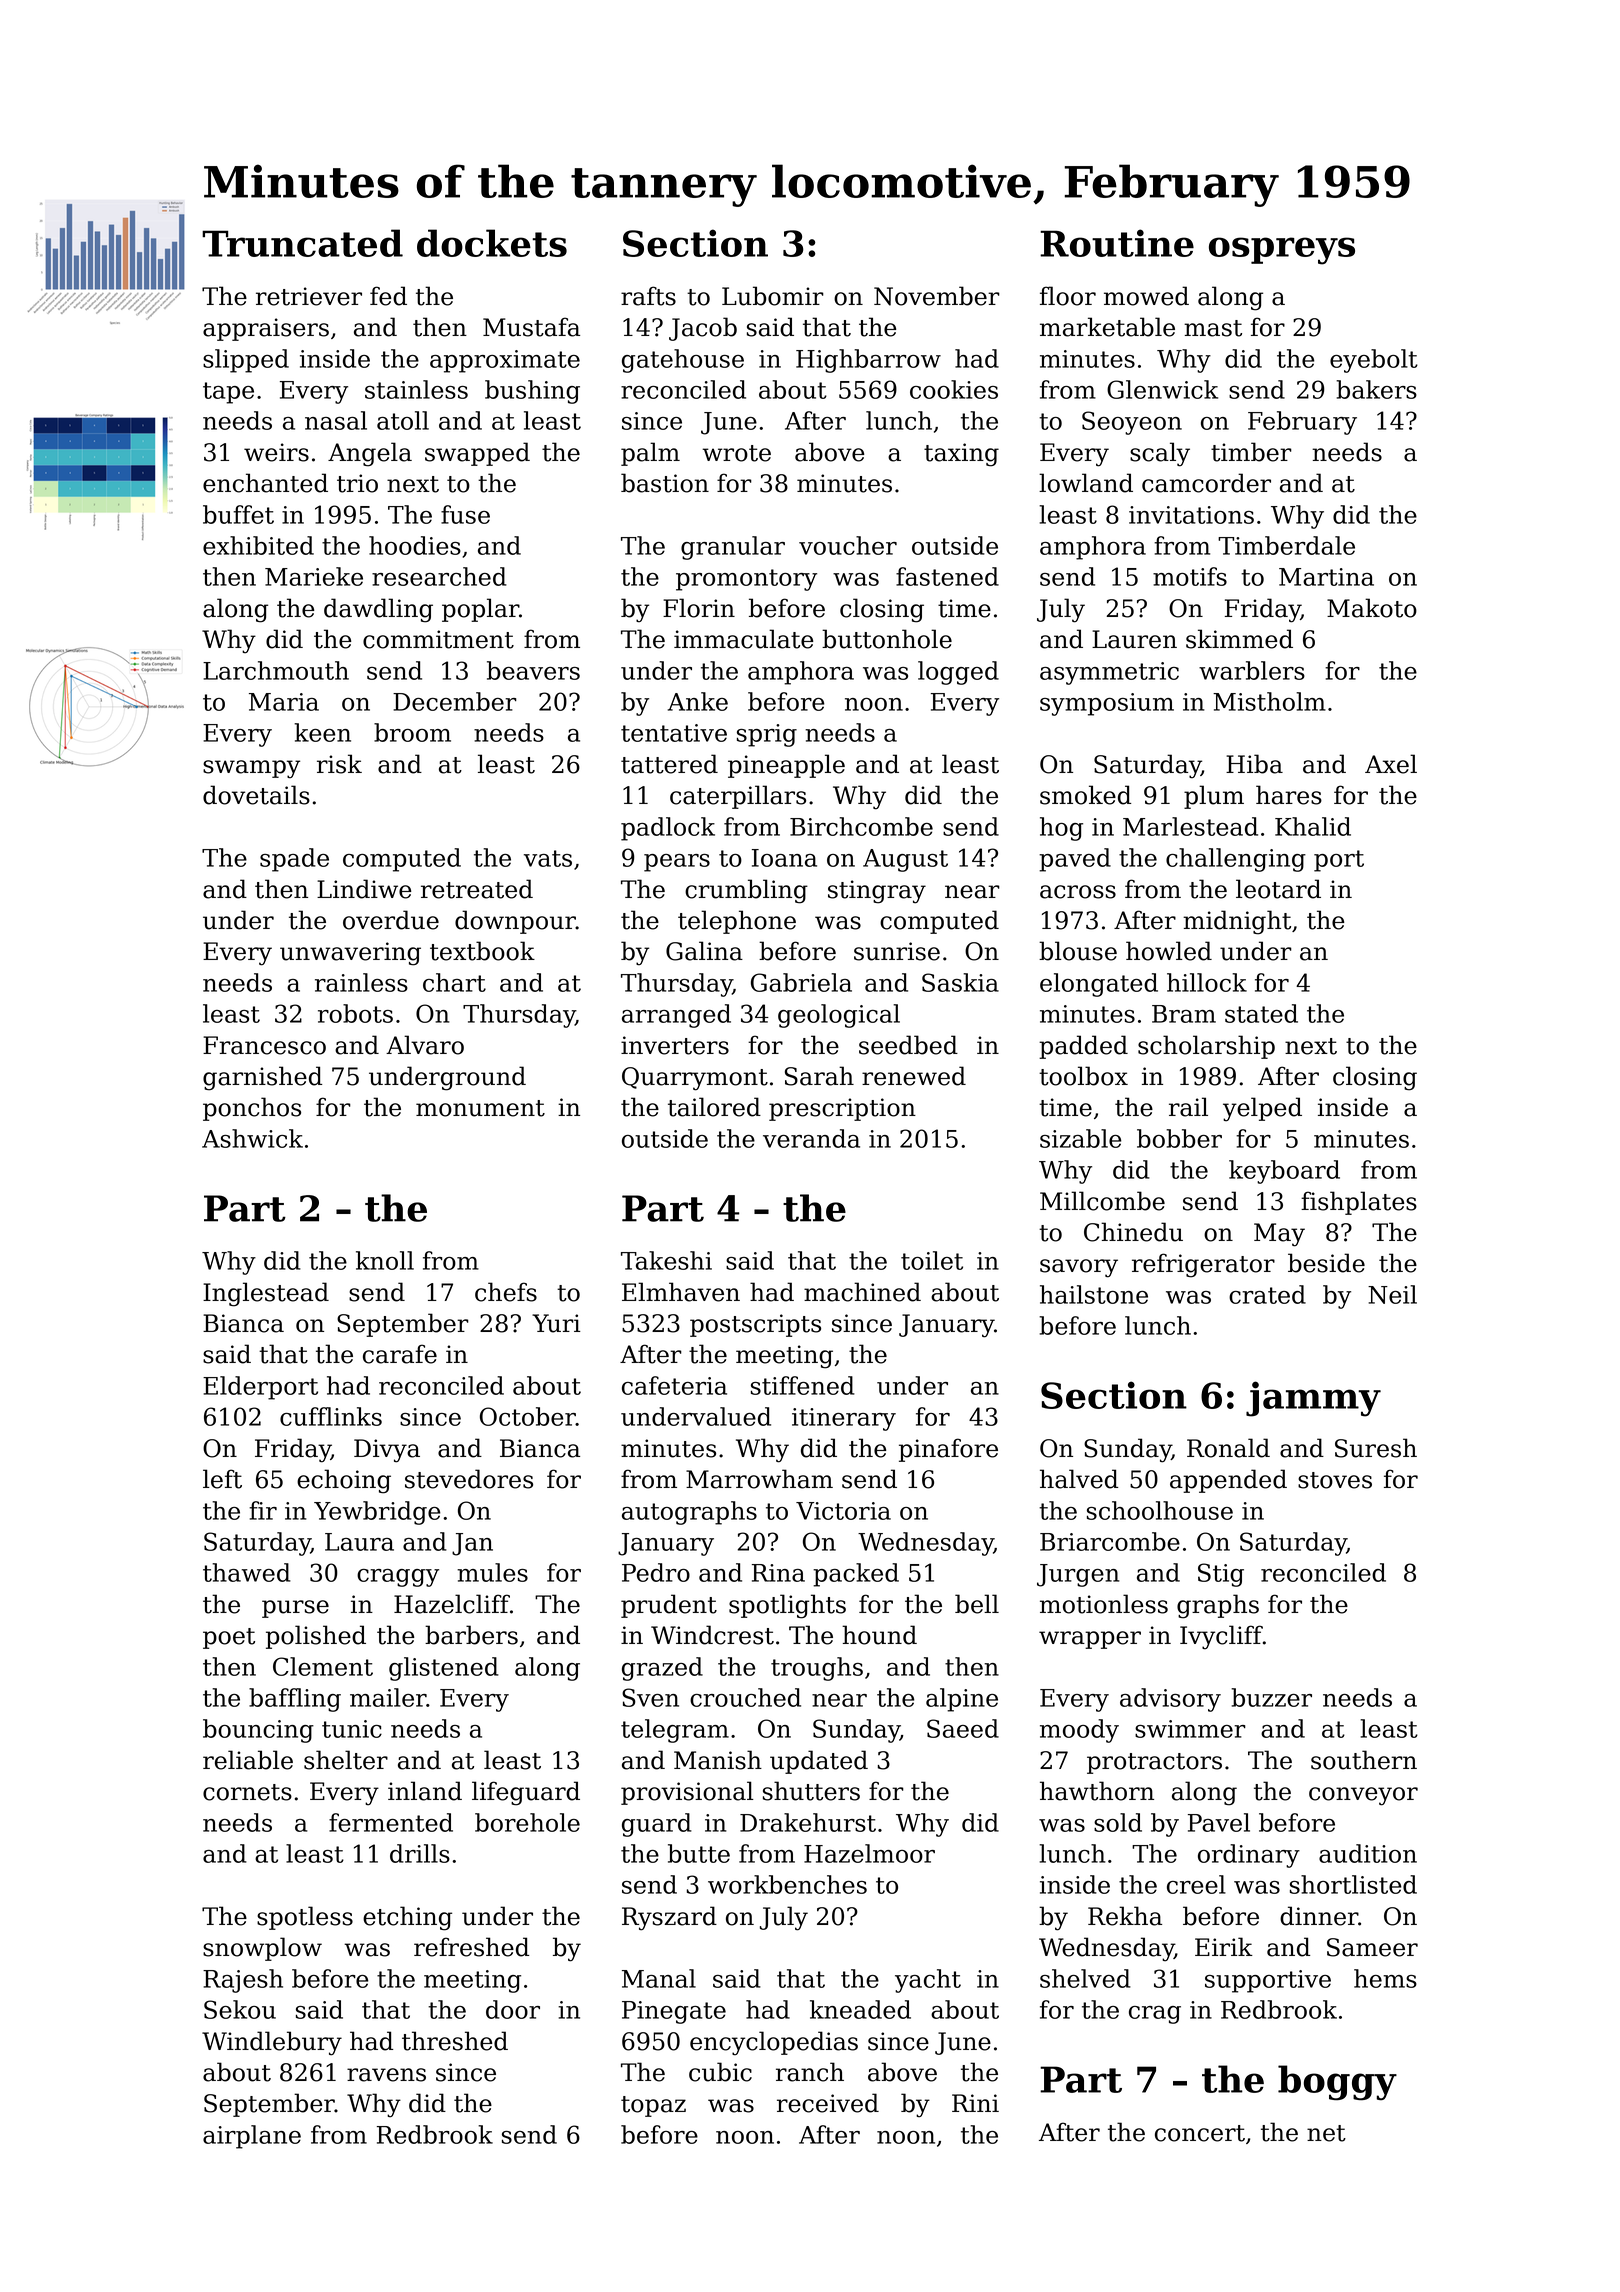  Describe the element at coordinates (1326, 577) in the document. I see `Martina` at that location.
